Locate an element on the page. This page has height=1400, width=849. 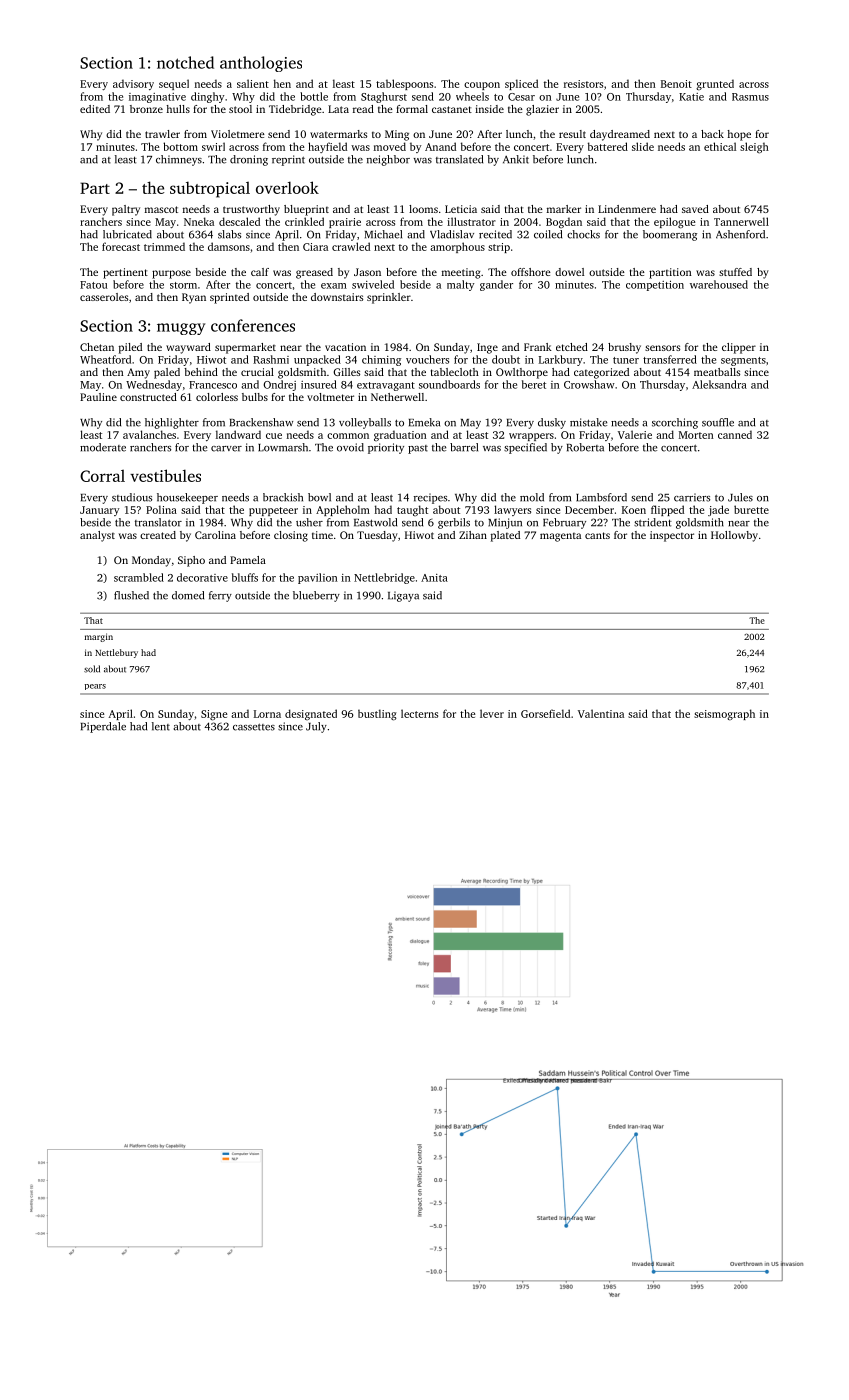
cassettes is located at coordinates (254, 727).
